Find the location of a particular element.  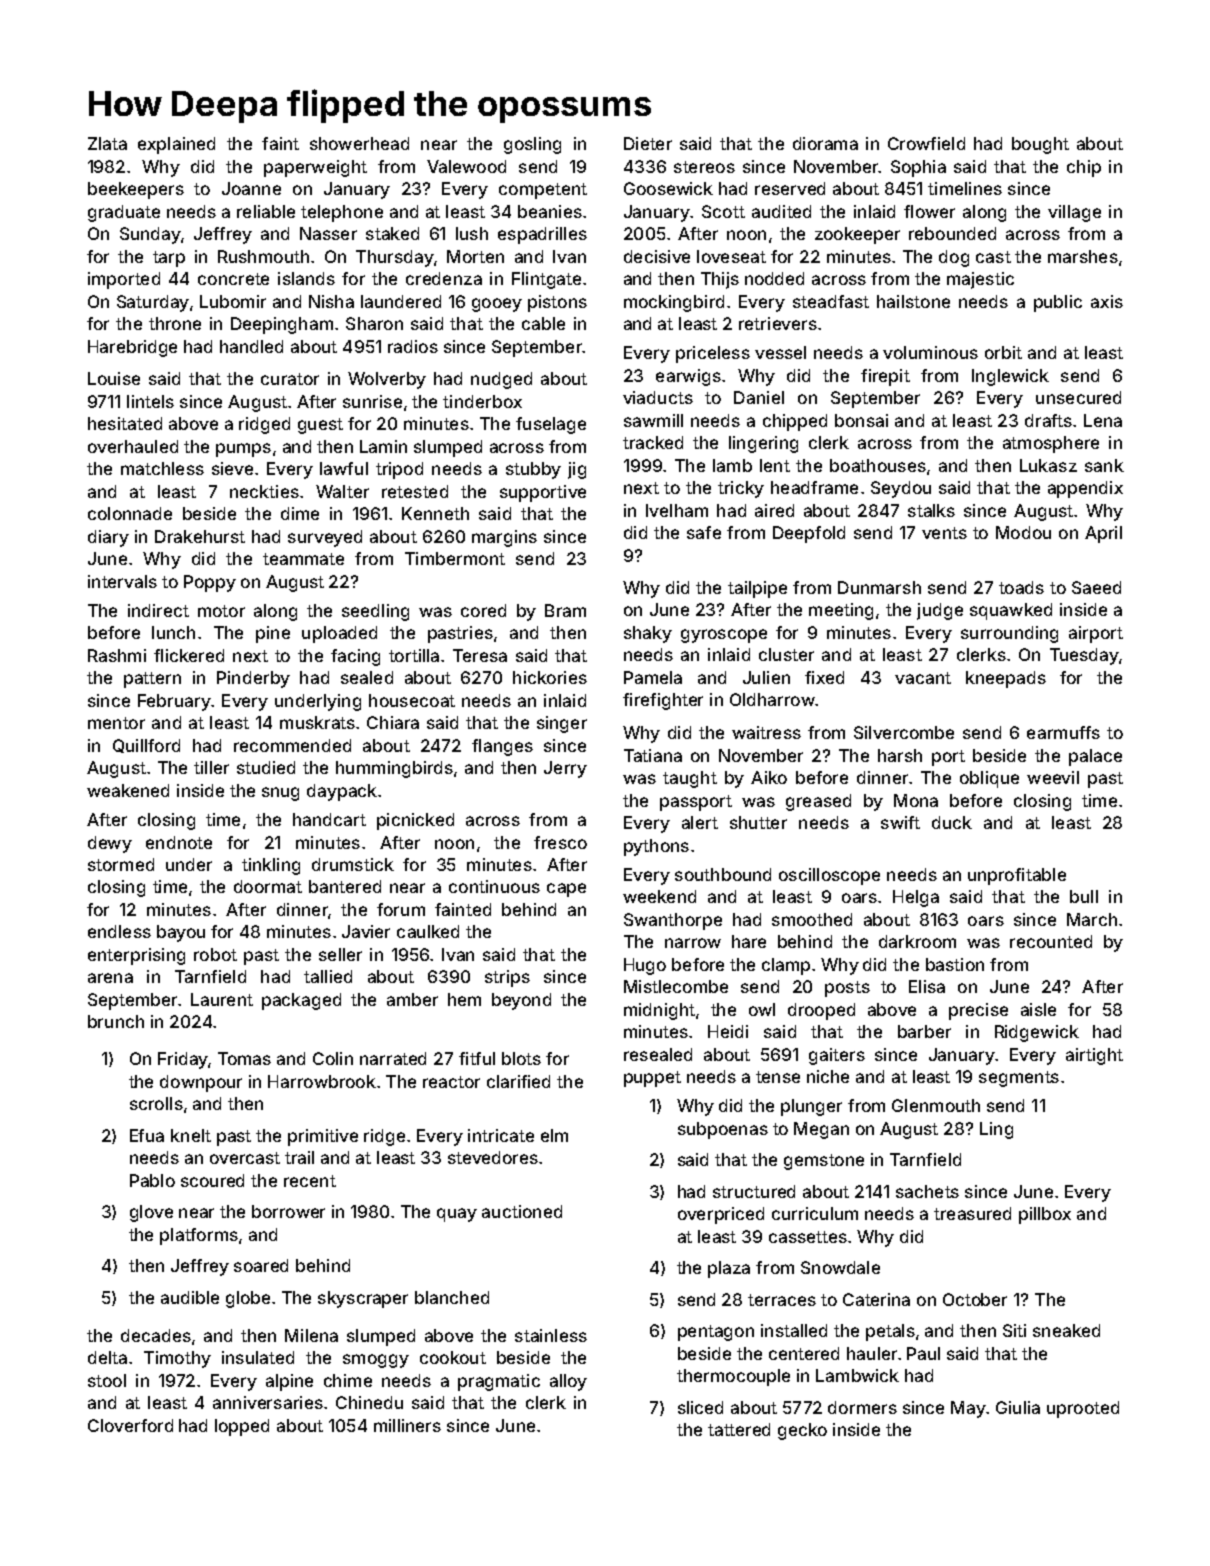

borrower is located at coordinates (288, 1211).
